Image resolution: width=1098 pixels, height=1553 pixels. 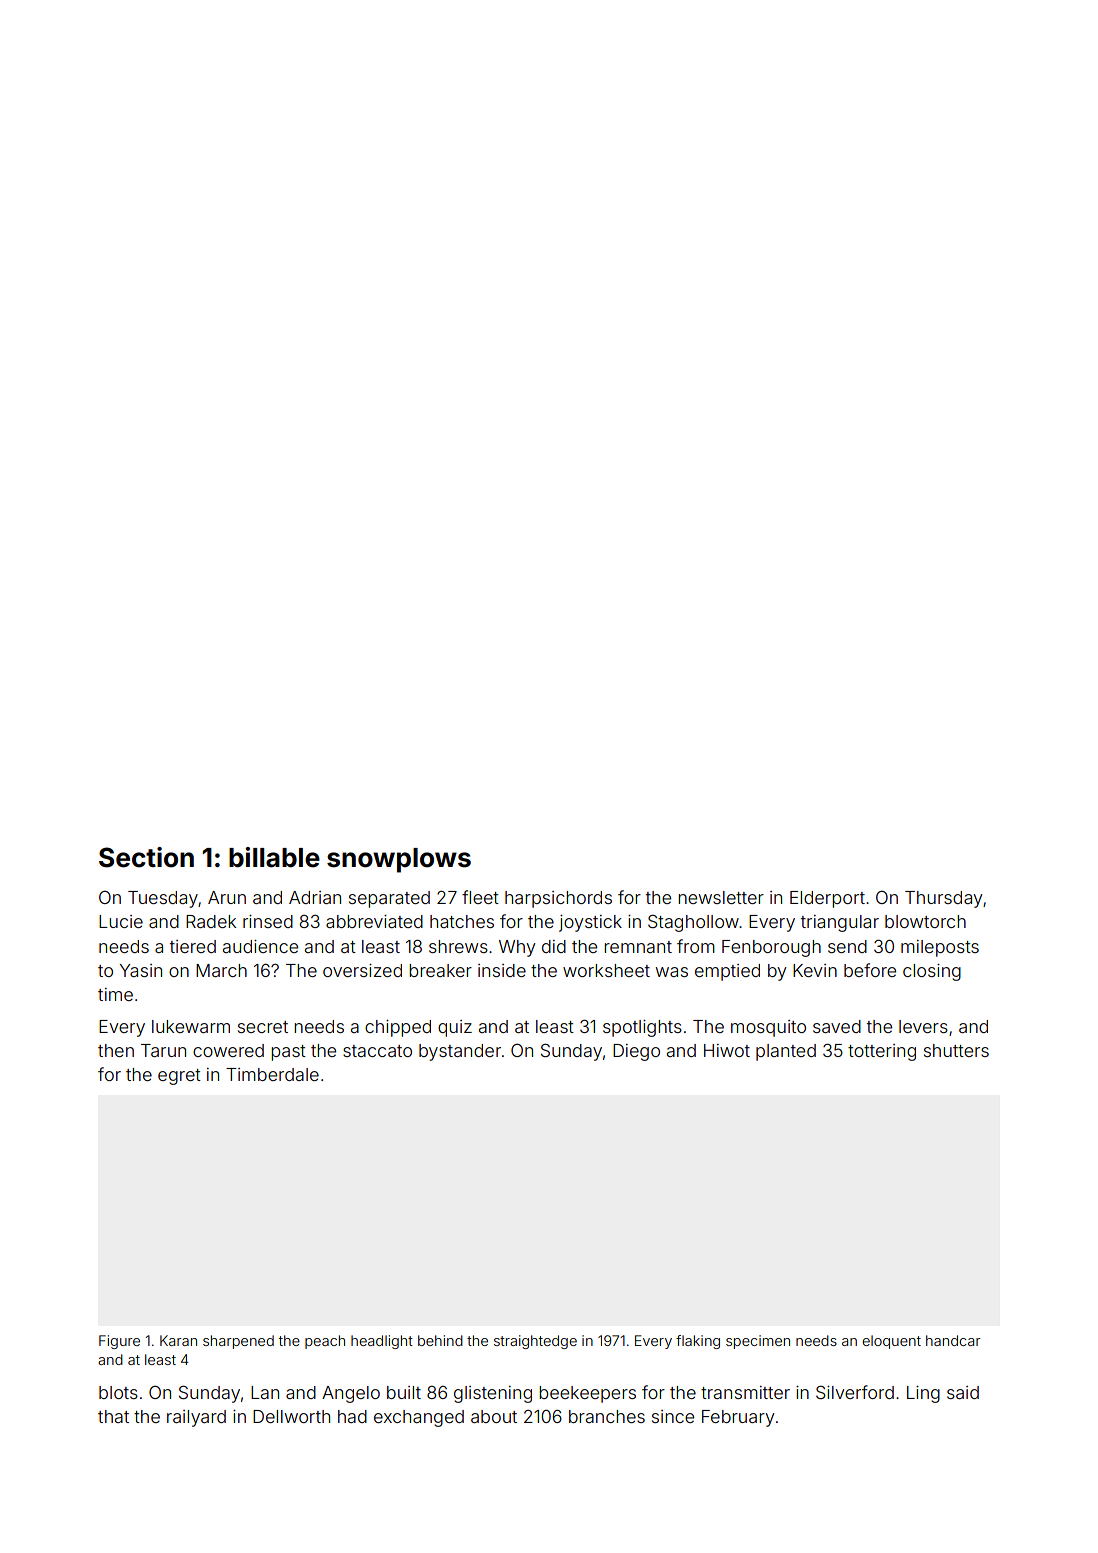 I want to click on Diego, so click(x=636, y=1052).
